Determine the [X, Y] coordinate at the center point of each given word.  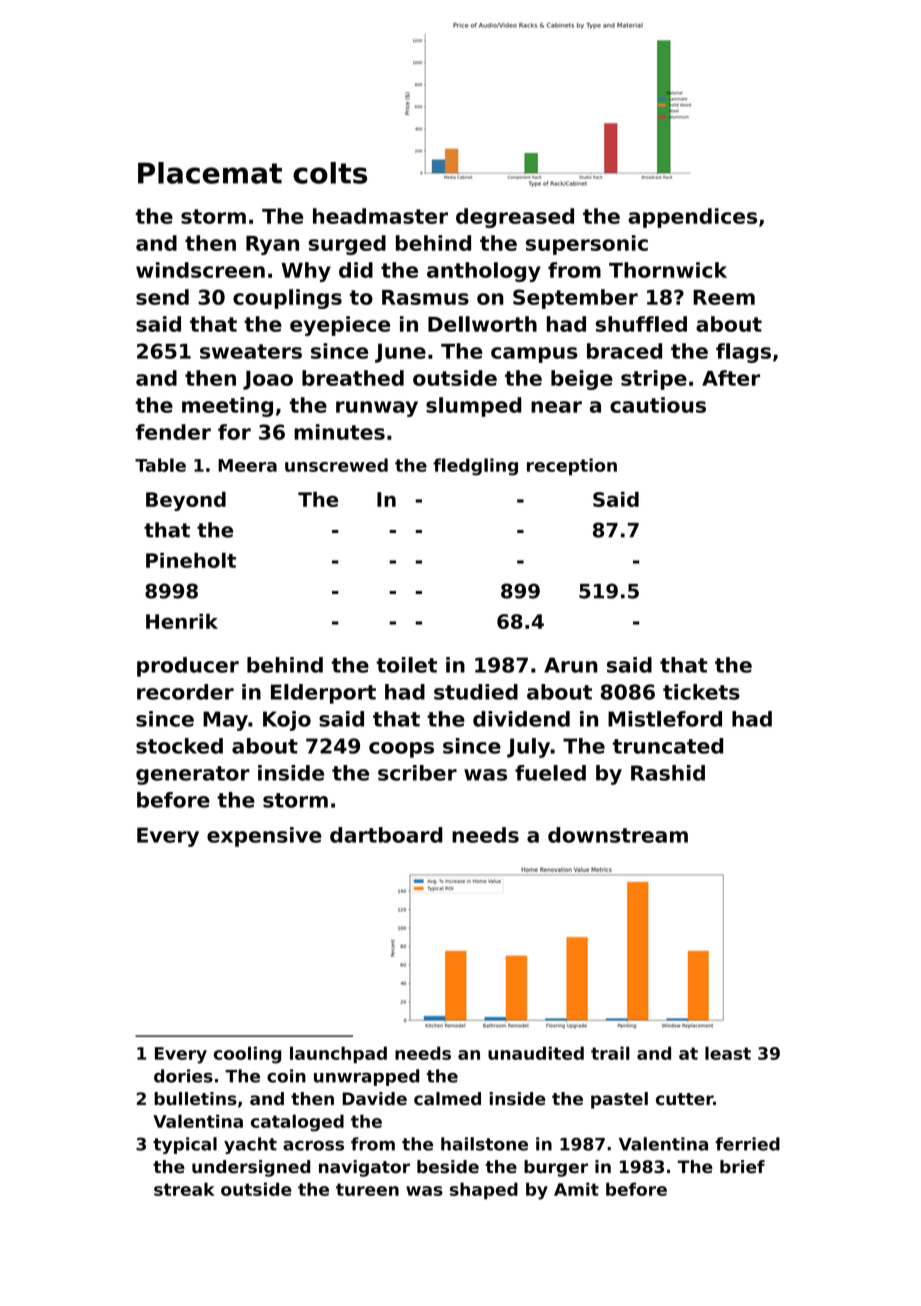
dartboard [386, 835]
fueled [550, 773]
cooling [247, 1055]
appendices [692, 218]
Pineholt [191, 560]
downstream [618, 835]
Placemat [210, 173]
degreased [515, 218]
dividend [521, 719]
